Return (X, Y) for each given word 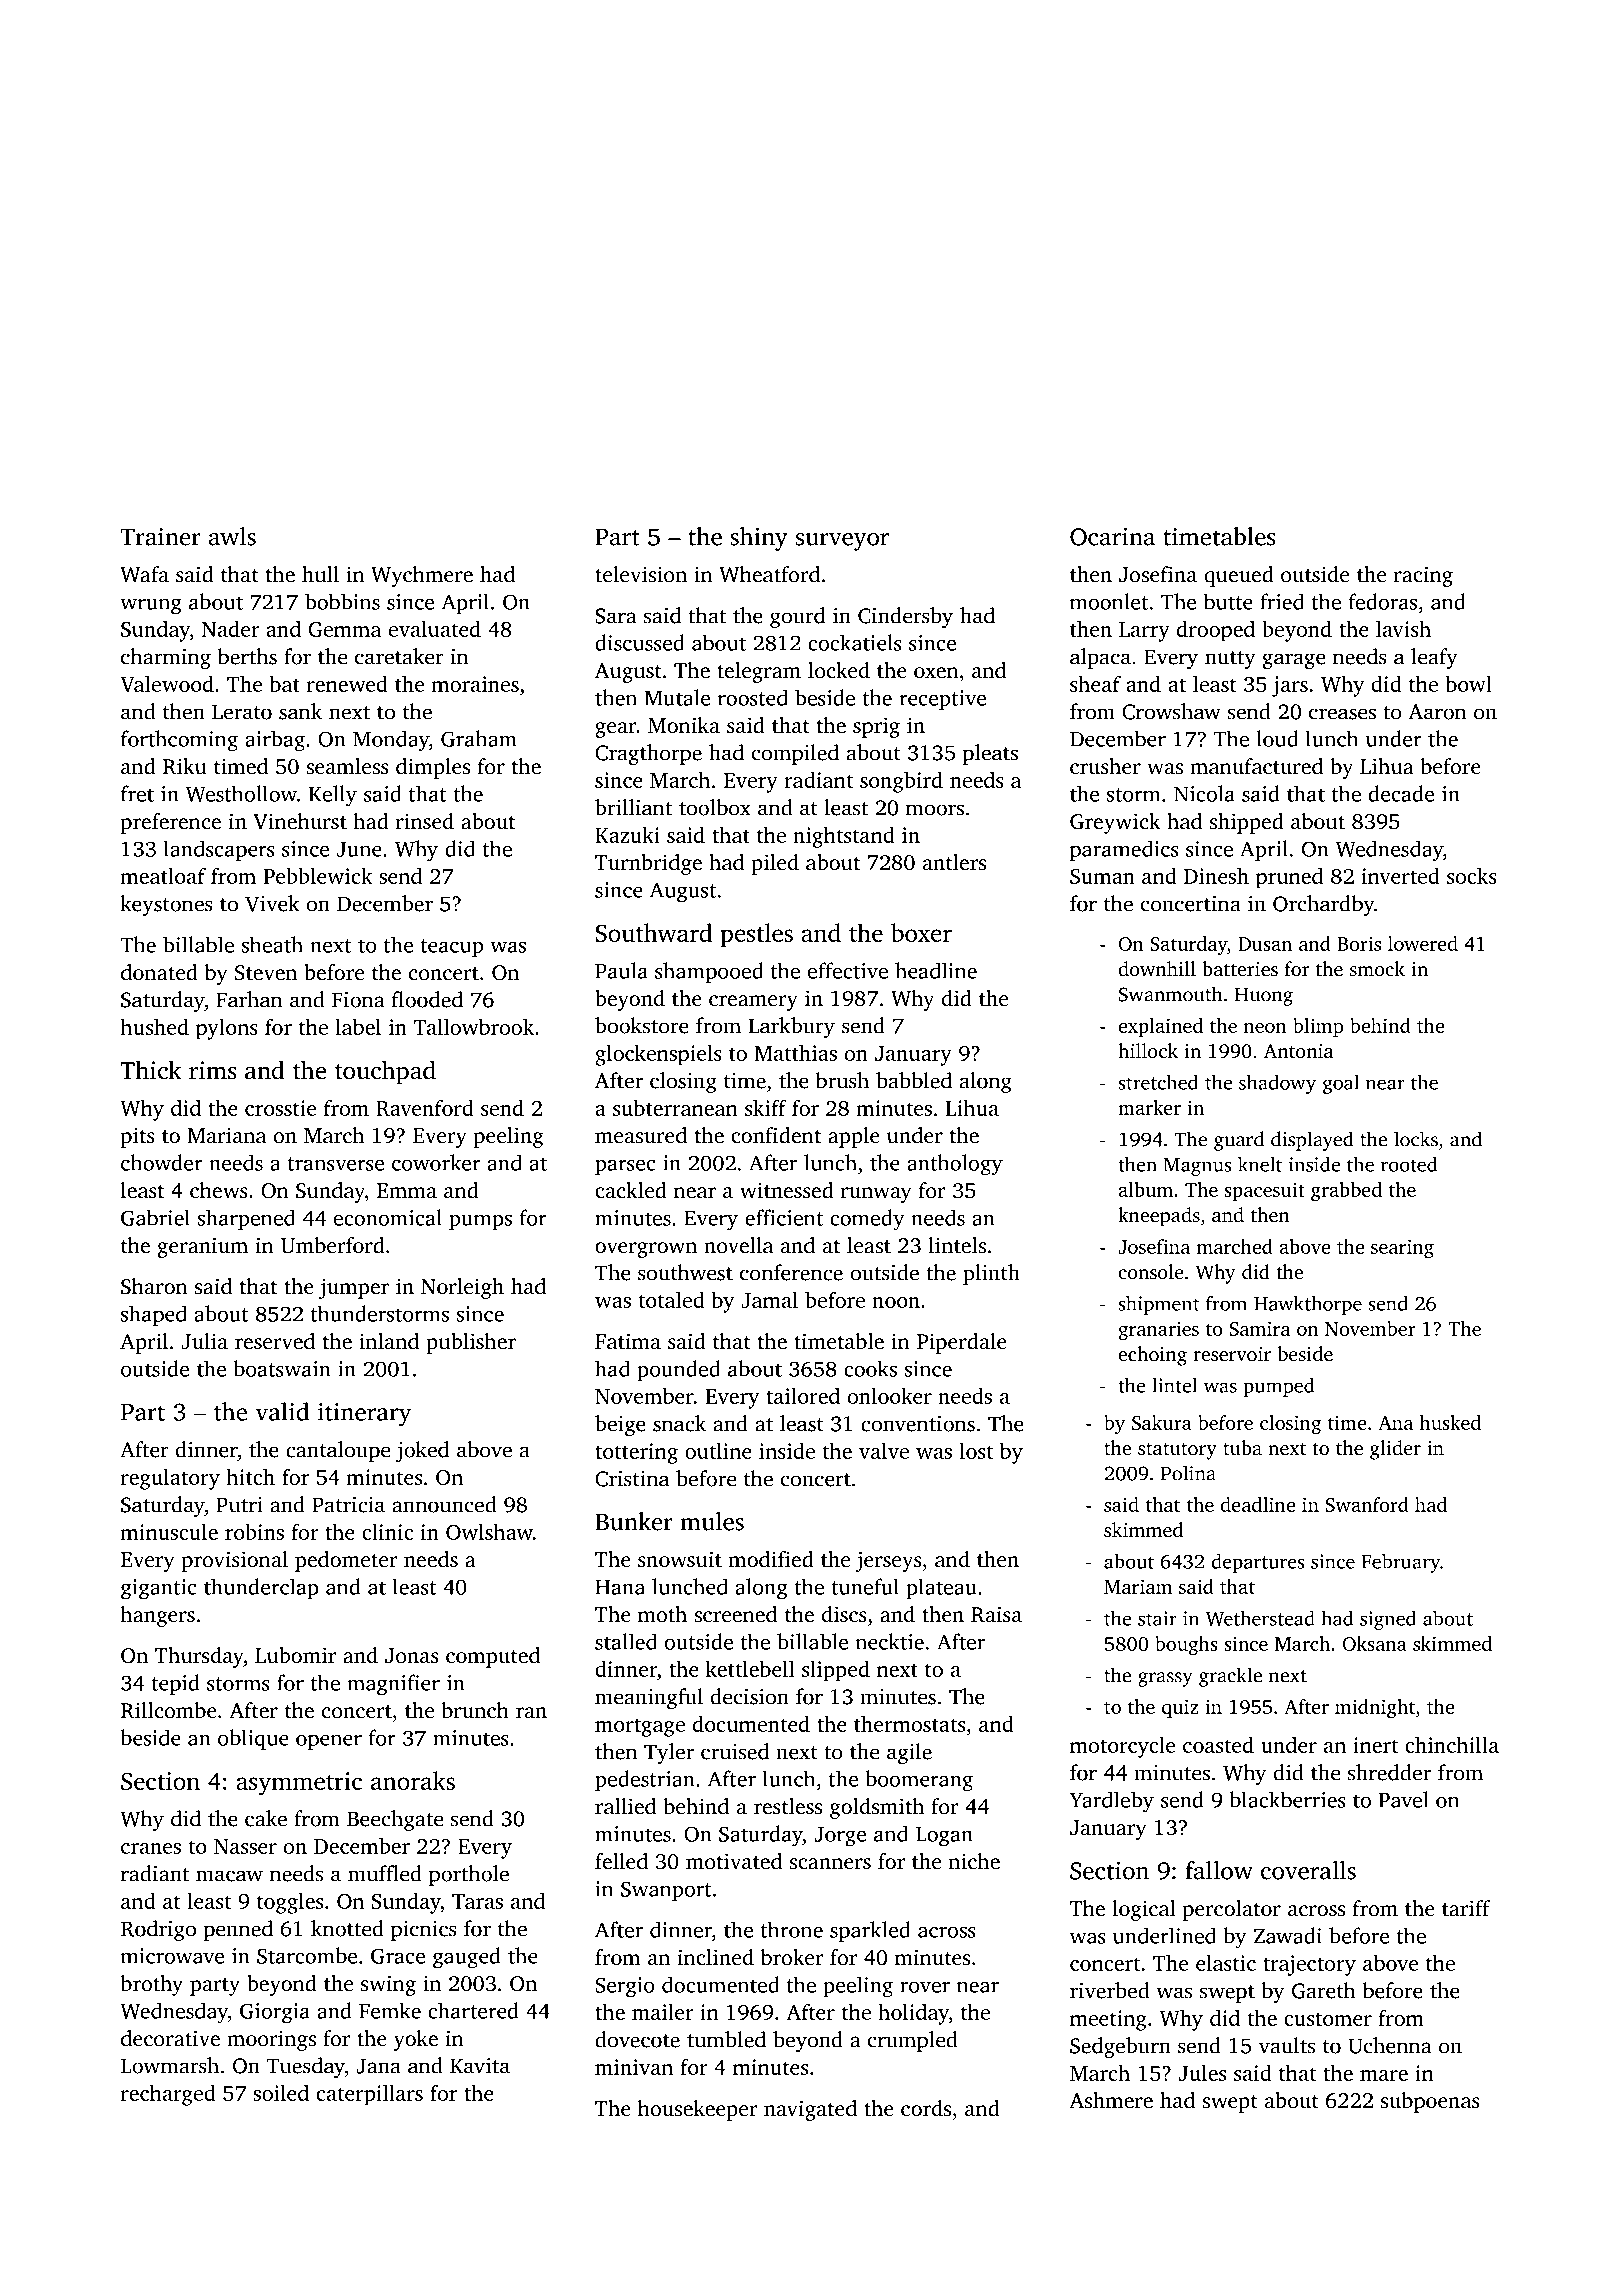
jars (1290, 686)
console (1151, 1271)
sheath (272, 944)
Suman (1102, 876)
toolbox (715, 807)
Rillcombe (169, 1710)
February (1401, 1563)
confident (776, 1135)
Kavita (480, 2066)
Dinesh (1216, 876)
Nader (231, 628)
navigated (810, 2110)
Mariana (226, 1135)
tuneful (865, 1586)
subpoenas (1430, 2102)
